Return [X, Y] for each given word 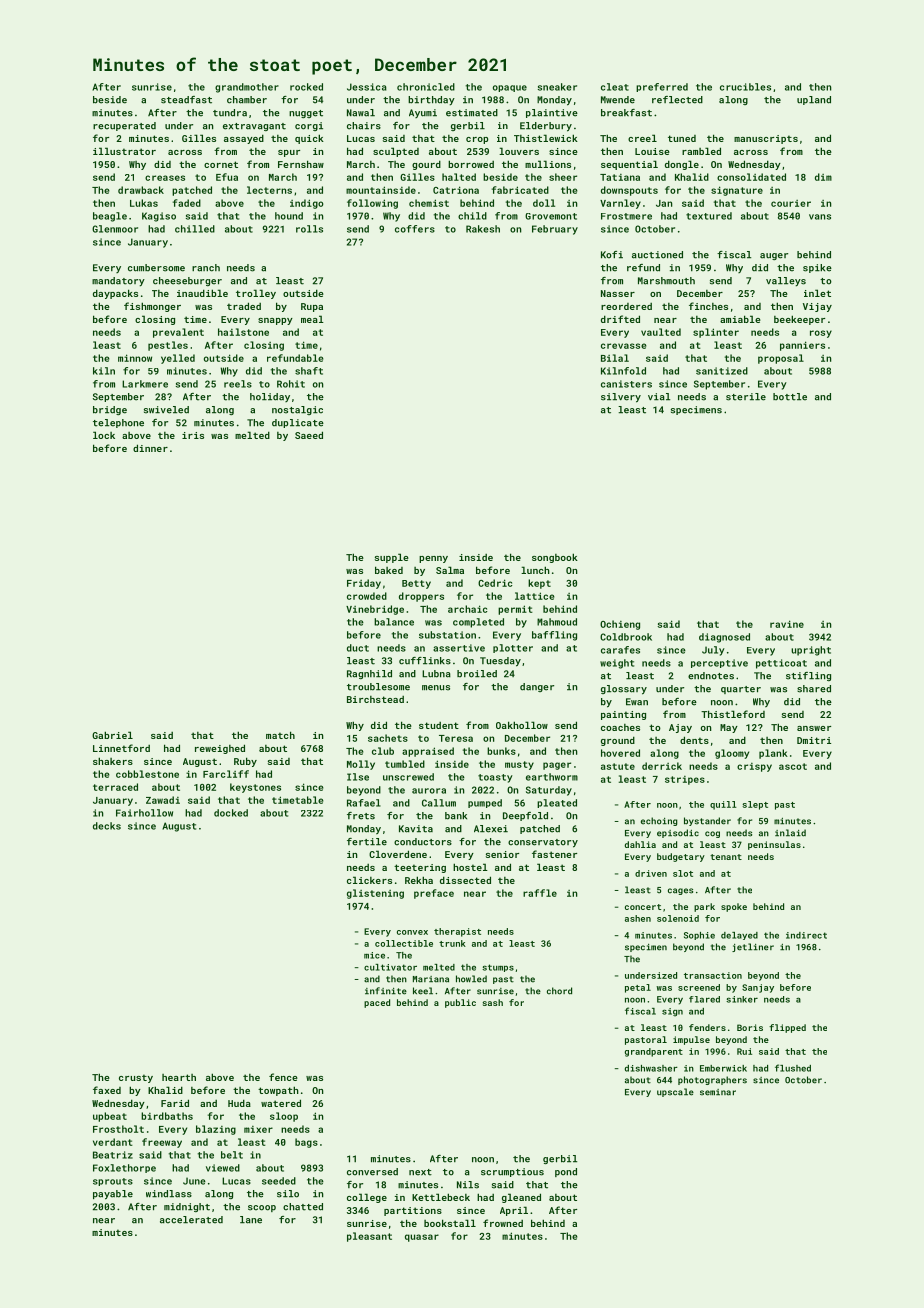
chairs [364, 126]
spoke [734, 907]
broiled [477, 674]
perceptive [719, 663]
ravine [787, 624]
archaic [467, 609]
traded [244, 306]
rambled [701, 151]
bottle [790, 397]
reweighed [220, 749]
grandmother [247, 88]
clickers [369, 880]
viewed [223, 1168]
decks [107, 826]
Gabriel [112, 735]
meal [312, 319]
